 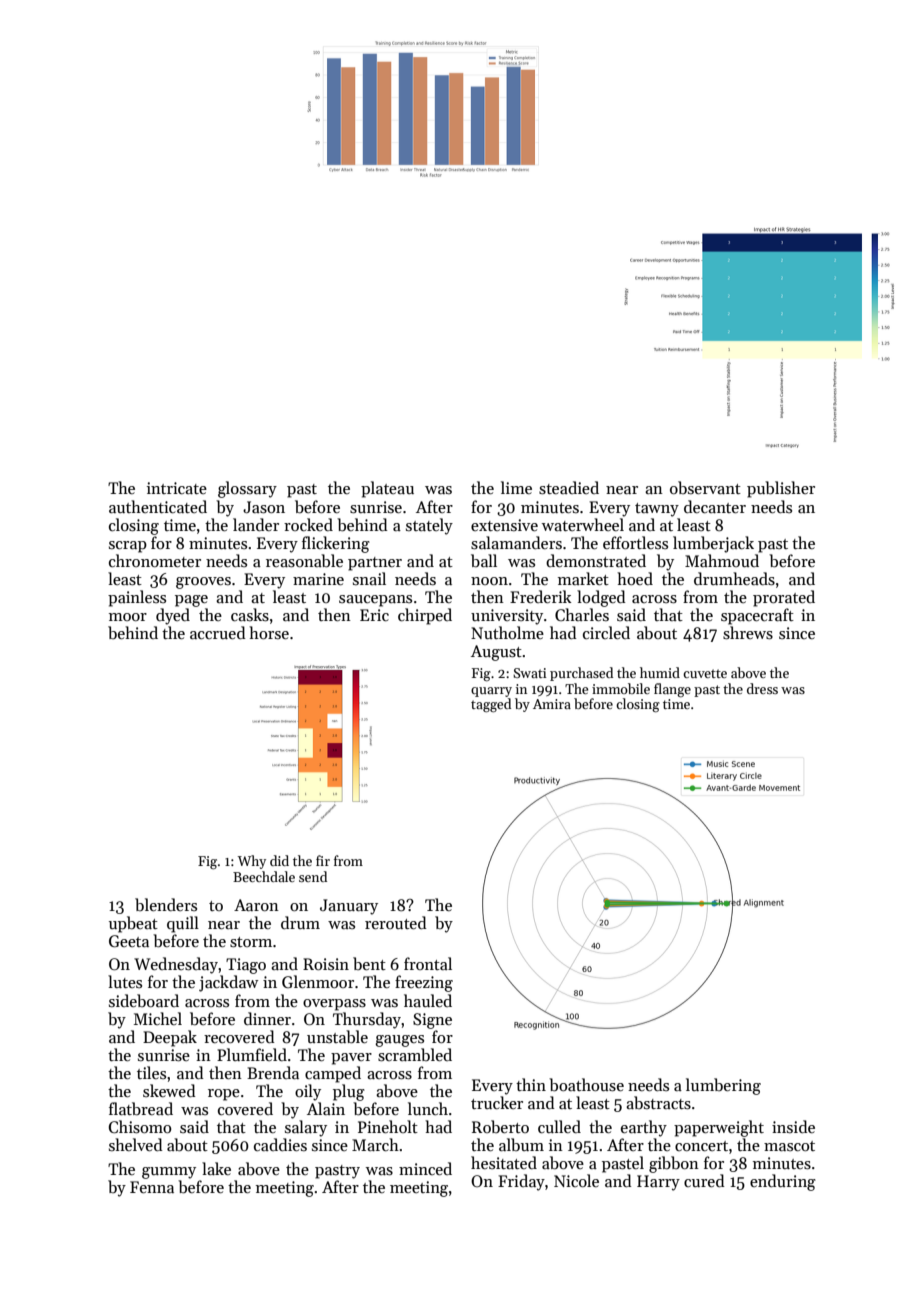 I want to click on Why, so click(x=252, y=862).
